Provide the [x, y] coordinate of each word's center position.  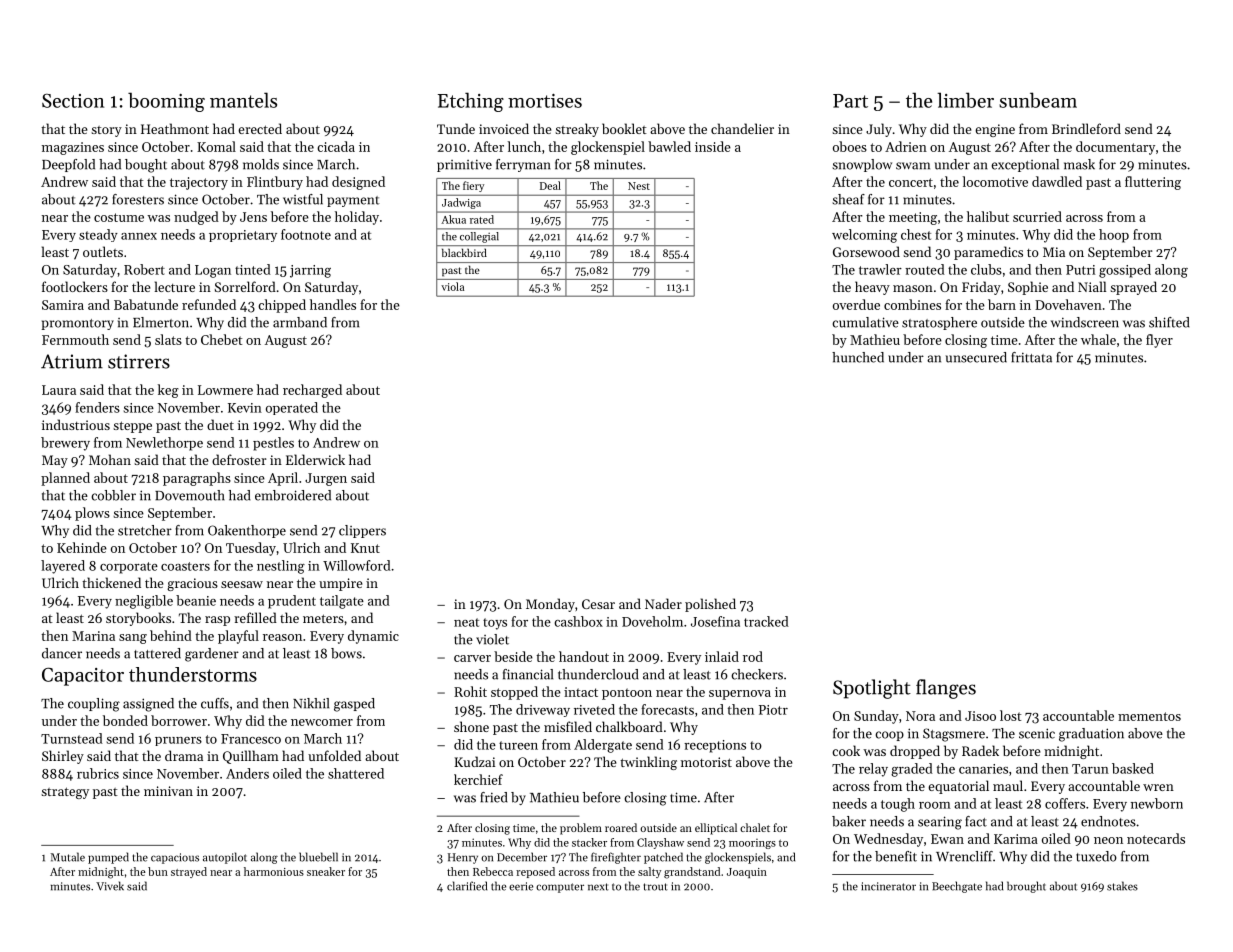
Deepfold [68, 165]
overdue [856, 304]
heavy [872, 288]
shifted [1169, 322]
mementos [1149, 716]
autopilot [225, 858]
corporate [129, 568]
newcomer [322, 722]
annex [139, 236]
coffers [1065, 803]
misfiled [568, 726]
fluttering [1153, 183]
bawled [669, 146]
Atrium [72, 361]
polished [710, 605]
